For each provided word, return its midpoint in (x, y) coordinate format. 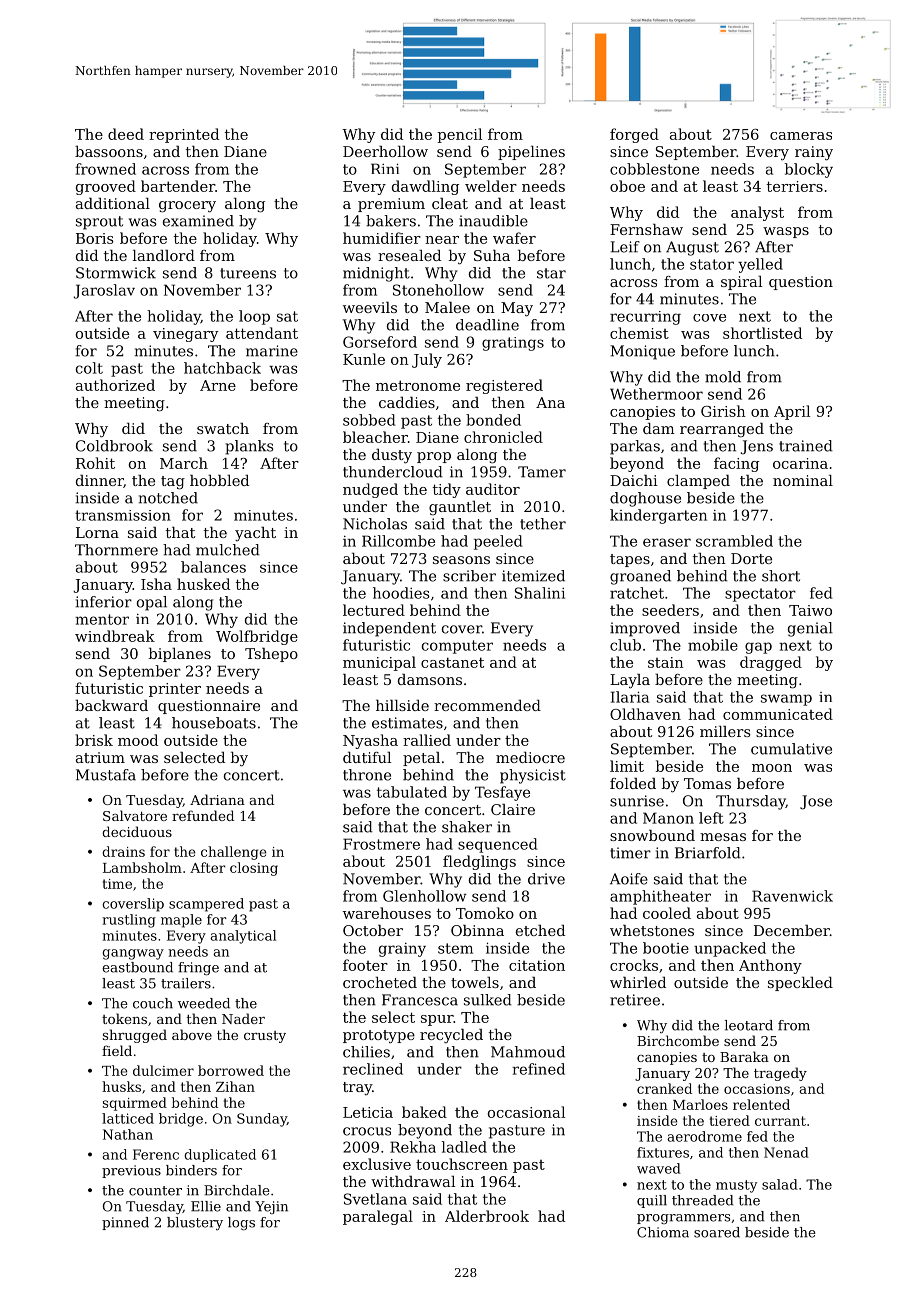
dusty (392, 456)
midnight (376, 274)
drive (546, 879)
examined (198, 221)
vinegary (185, 335)
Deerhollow (385, 151)
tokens (124, 1018)
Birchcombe (678, 1040)
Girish (723, 411)
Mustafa (106, 775)
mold (723, 377)
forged (634, 135)
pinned (125, 1223)
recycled (451, 1036)
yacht (255, 534)
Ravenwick (792, 896)
